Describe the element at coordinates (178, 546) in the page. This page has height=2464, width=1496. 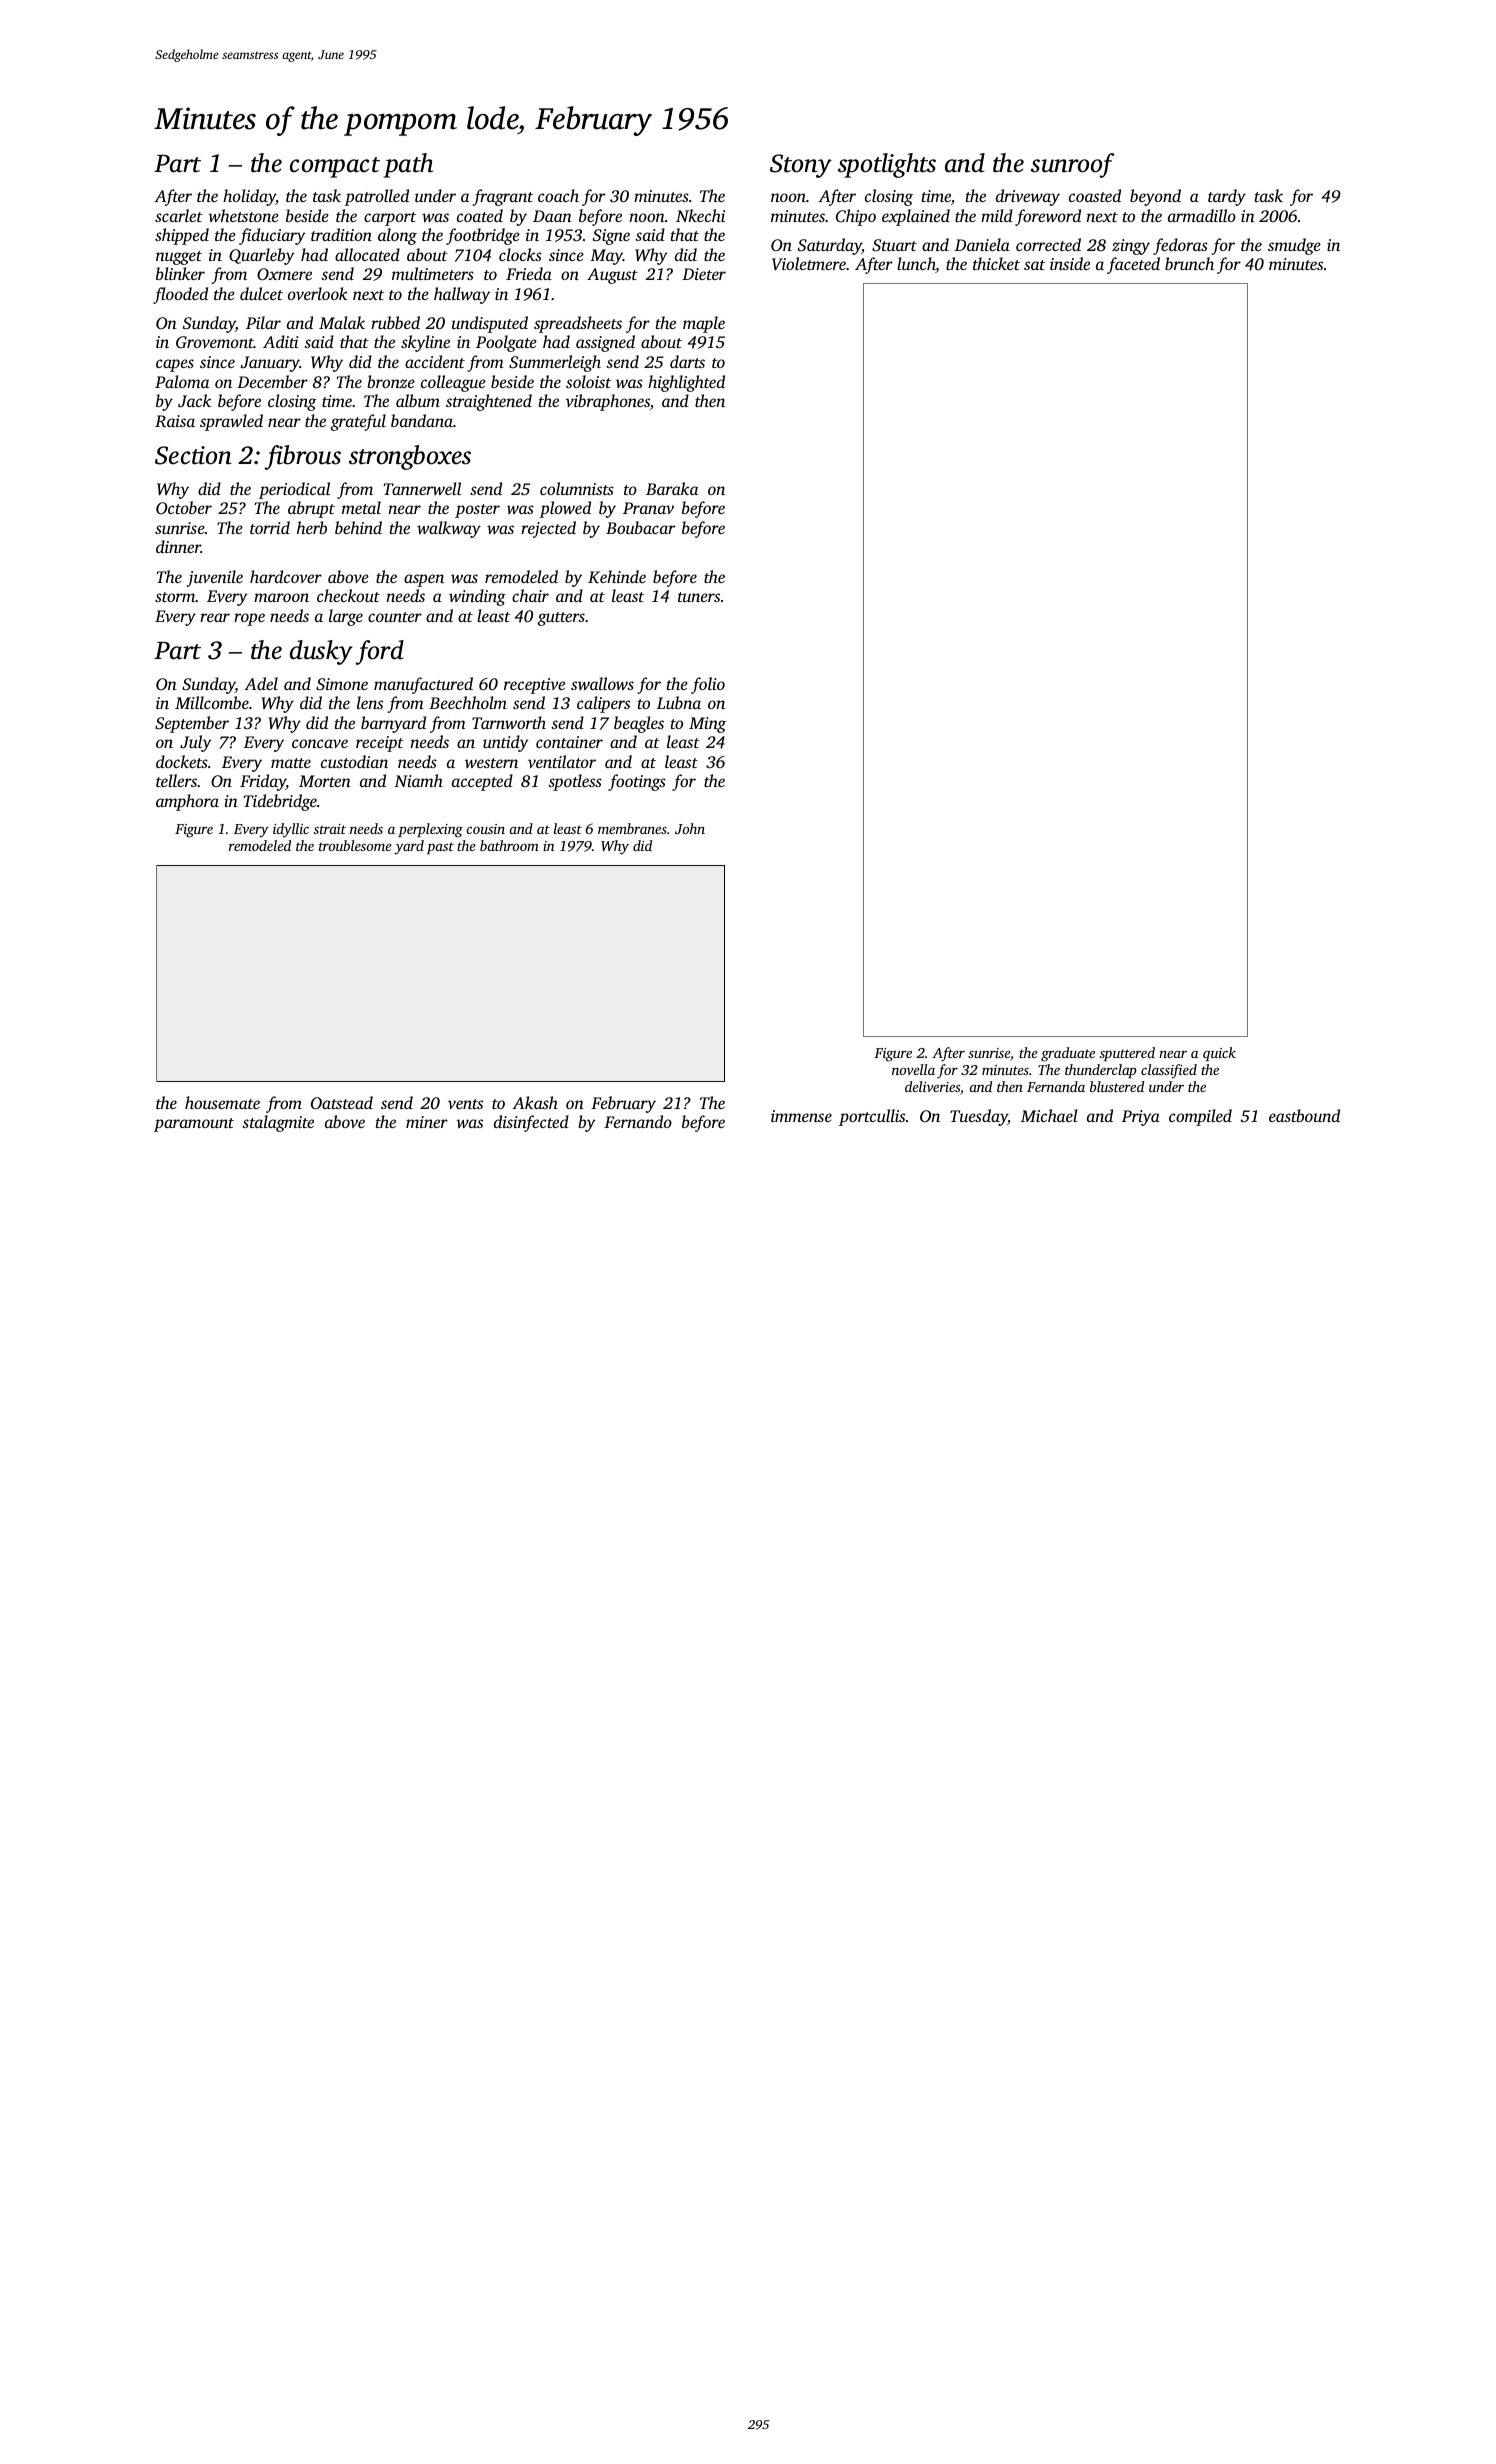
I see `dinner` at that location.
